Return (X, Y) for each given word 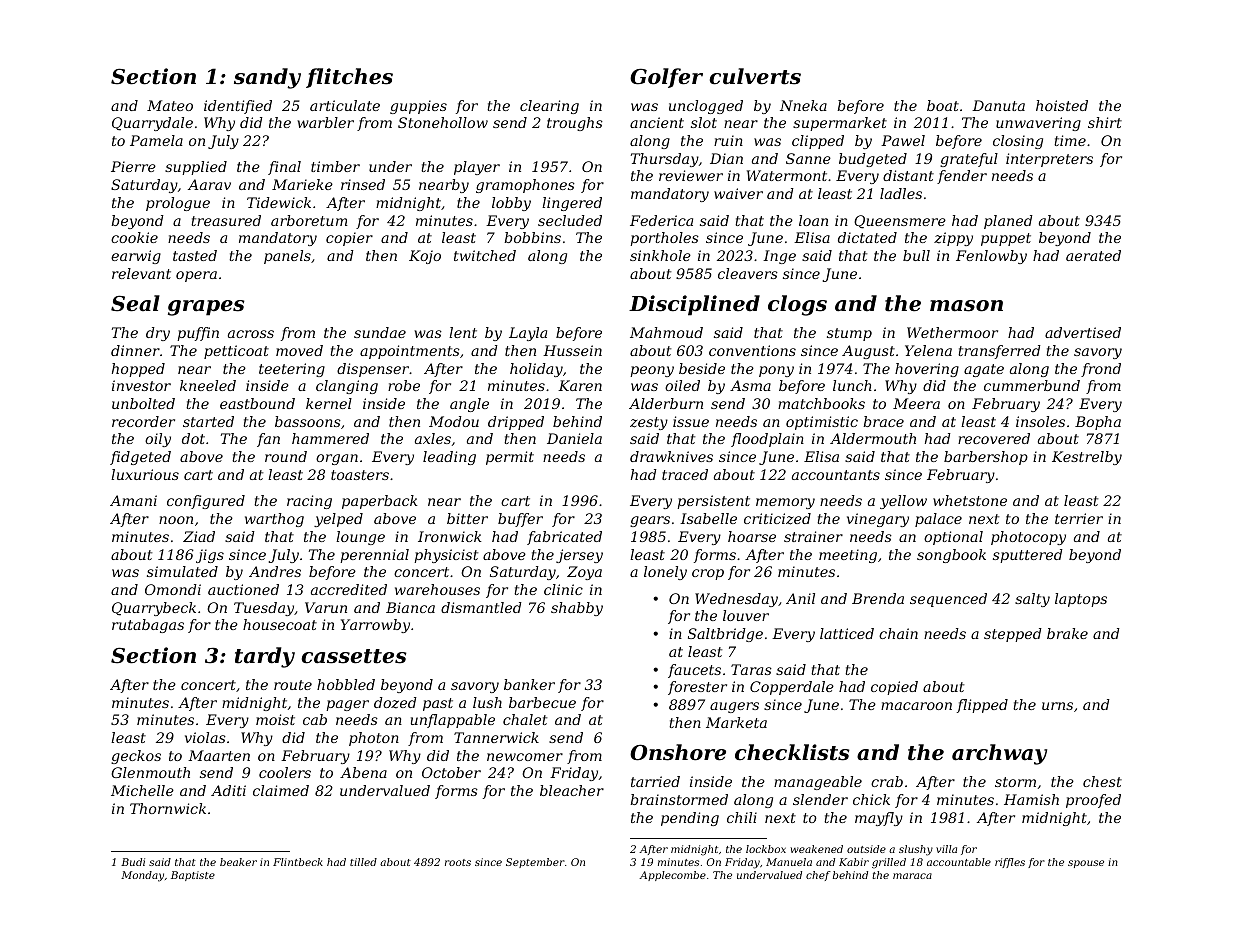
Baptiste (193, 876)
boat (943, 105)
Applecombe (672, 876)
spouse (1086, 864)
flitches (349, 78)
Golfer (666, 78)
